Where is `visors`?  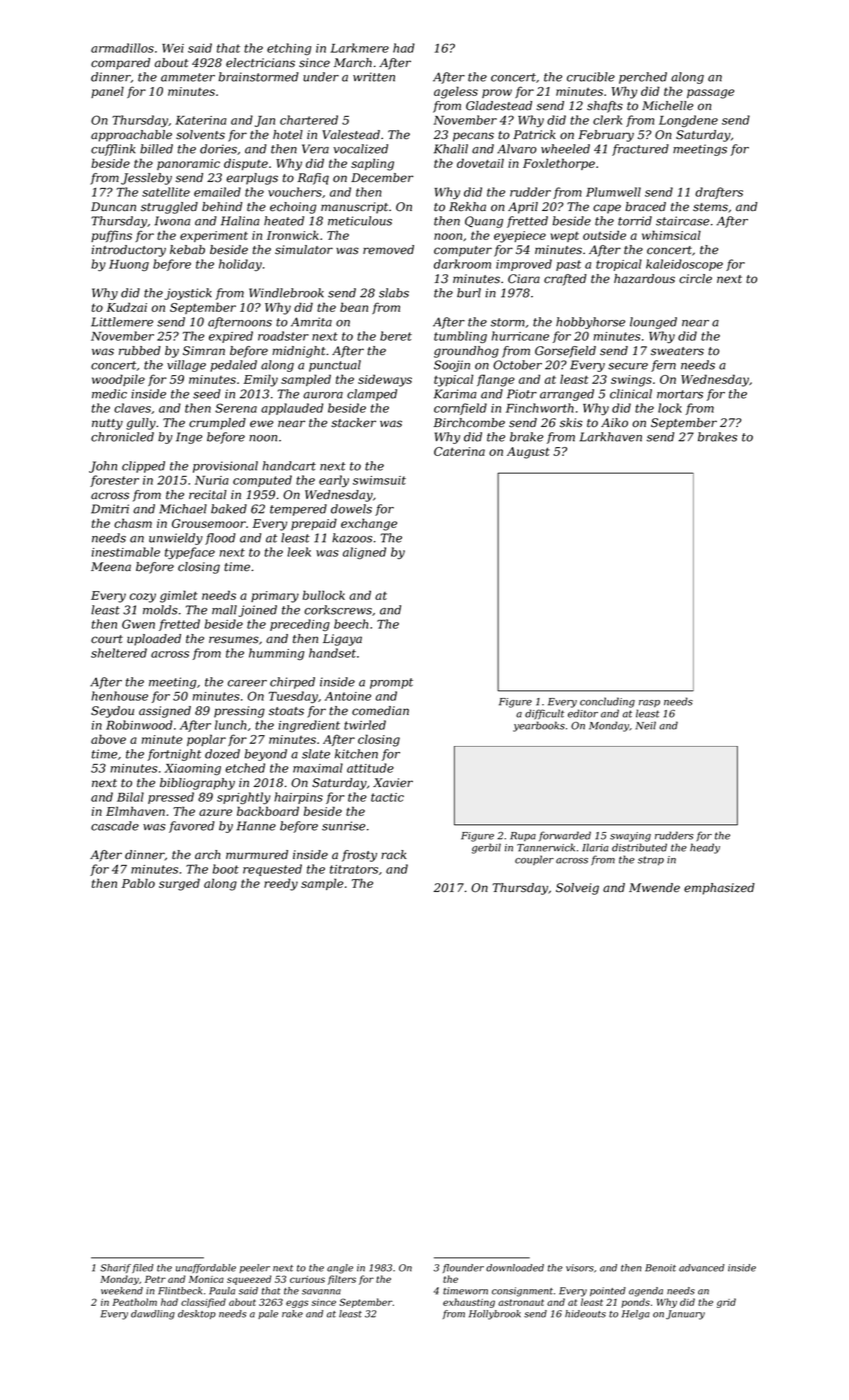
visors is located at coordinates (580, 1268).
